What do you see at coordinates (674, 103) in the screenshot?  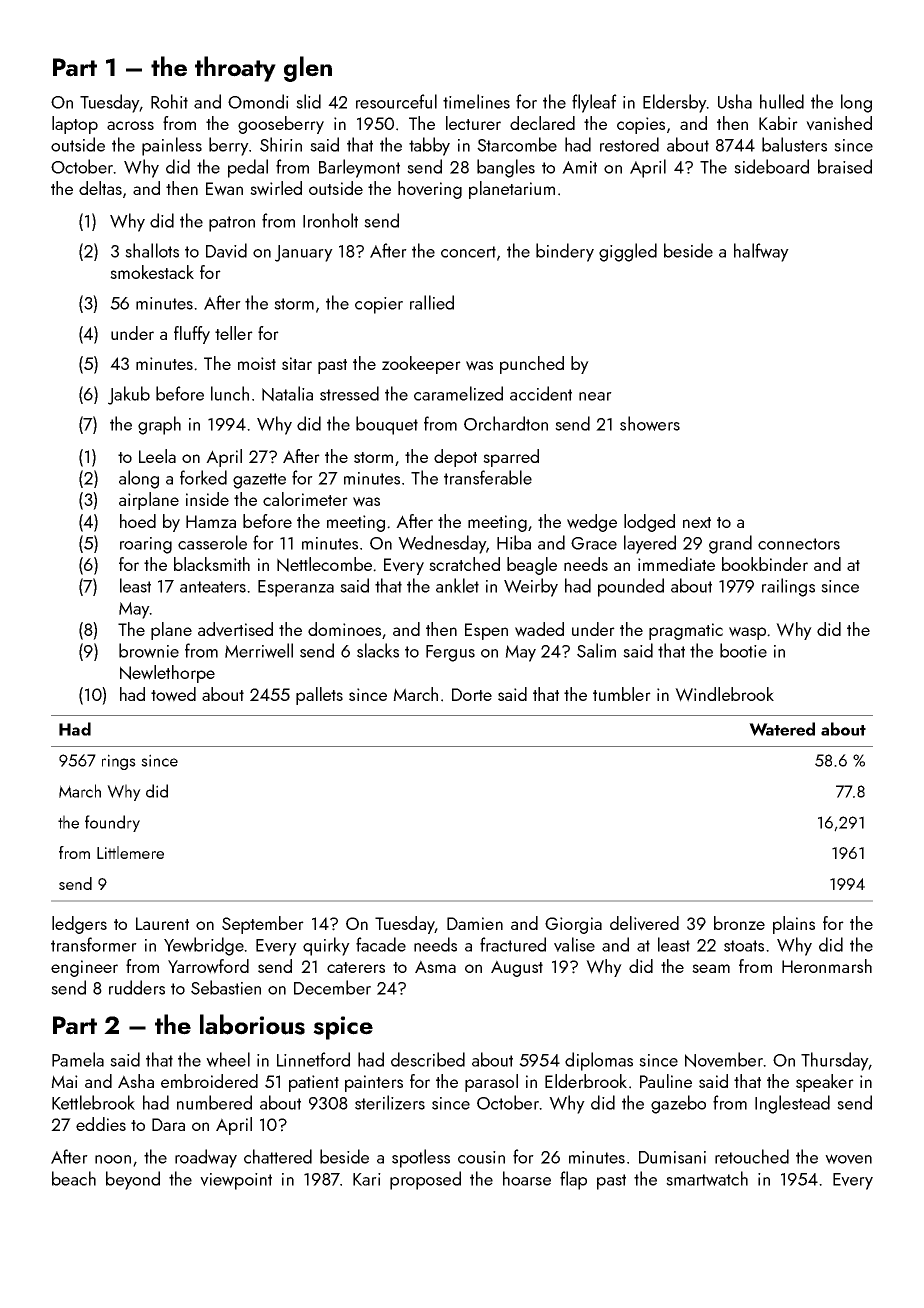 I see `Eldersby` at bounding box center [674, 103].
